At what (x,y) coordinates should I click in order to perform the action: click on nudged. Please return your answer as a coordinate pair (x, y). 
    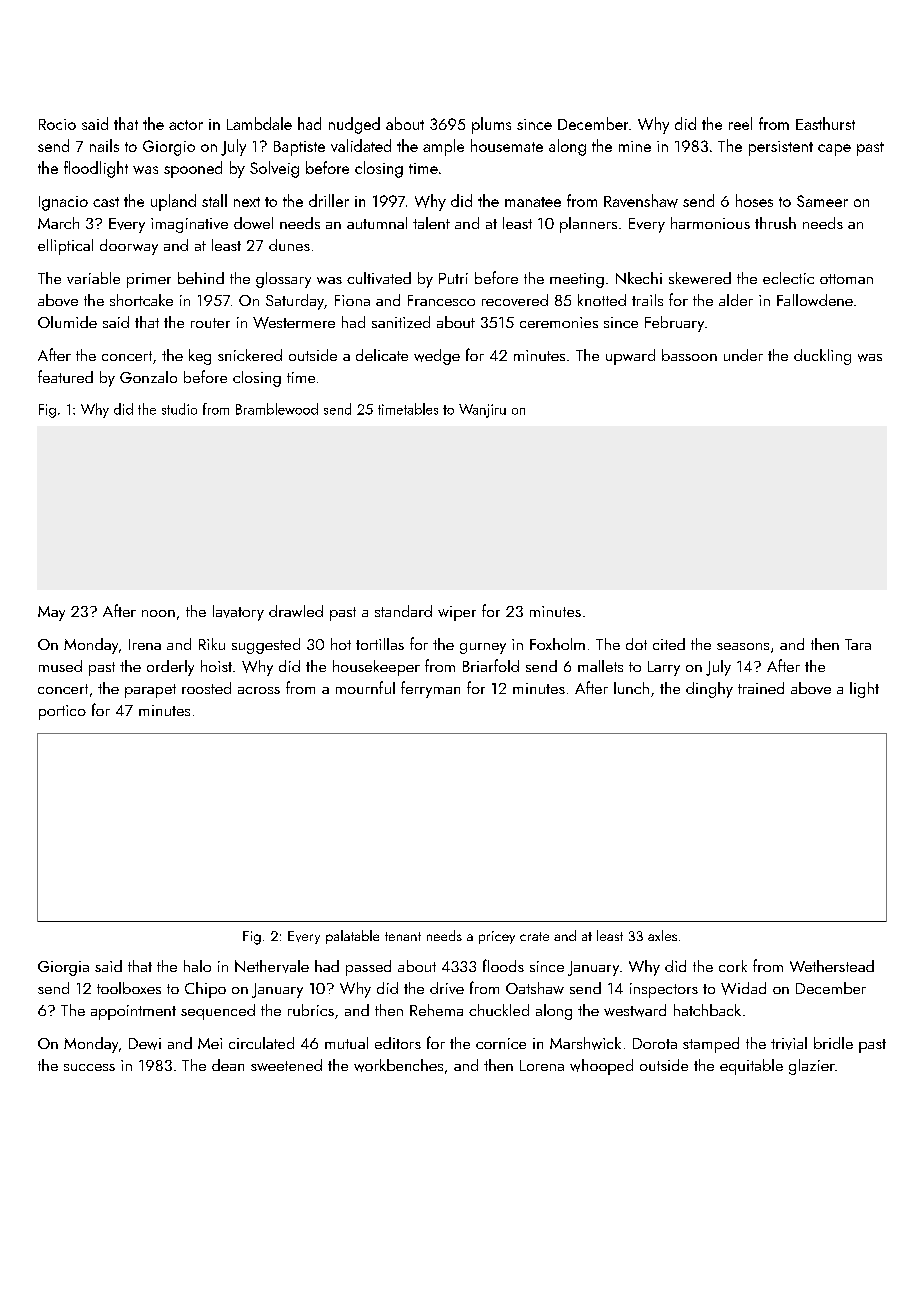
    Looking at the image, I should click on (354, 125).
